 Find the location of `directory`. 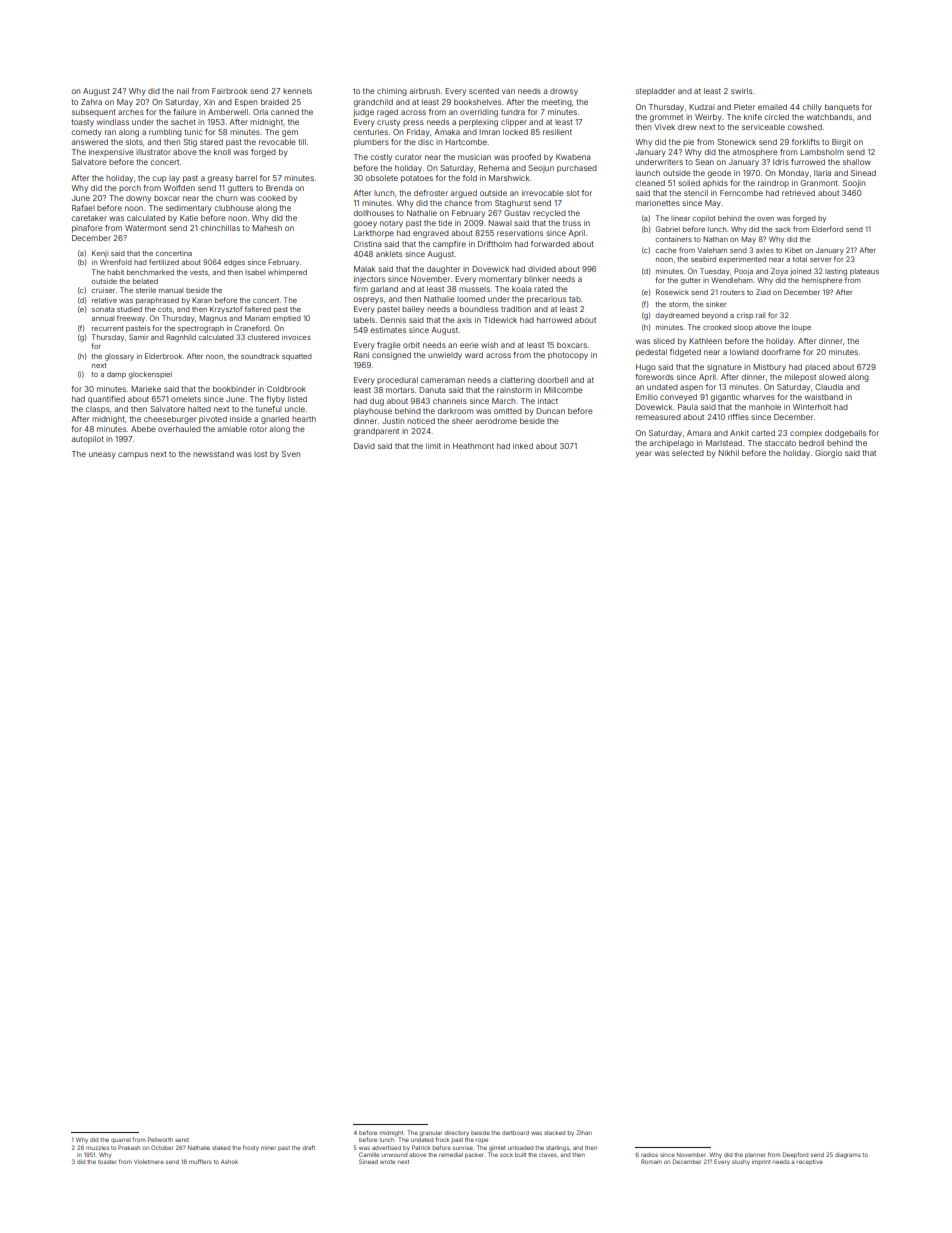

directory is located at coordinates (456, 1133).
